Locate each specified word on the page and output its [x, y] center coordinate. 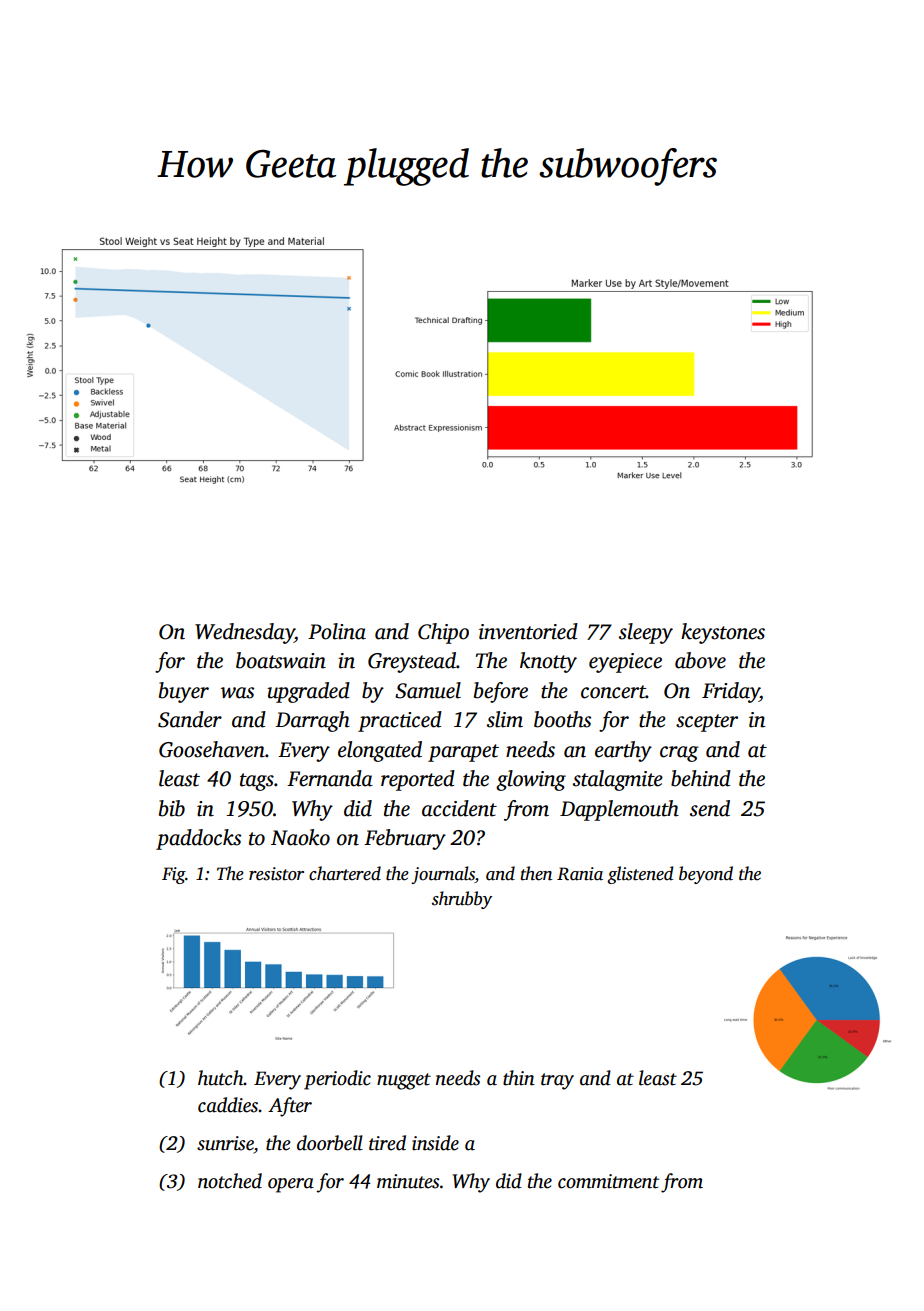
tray [557, 1081]
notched [230, 1181]
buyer [184, 692]
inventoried [528, 631]
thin [519, 1078]
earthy [623, 751]
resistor [276, 874]
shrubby [462, 900]
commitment [608, 1181]
